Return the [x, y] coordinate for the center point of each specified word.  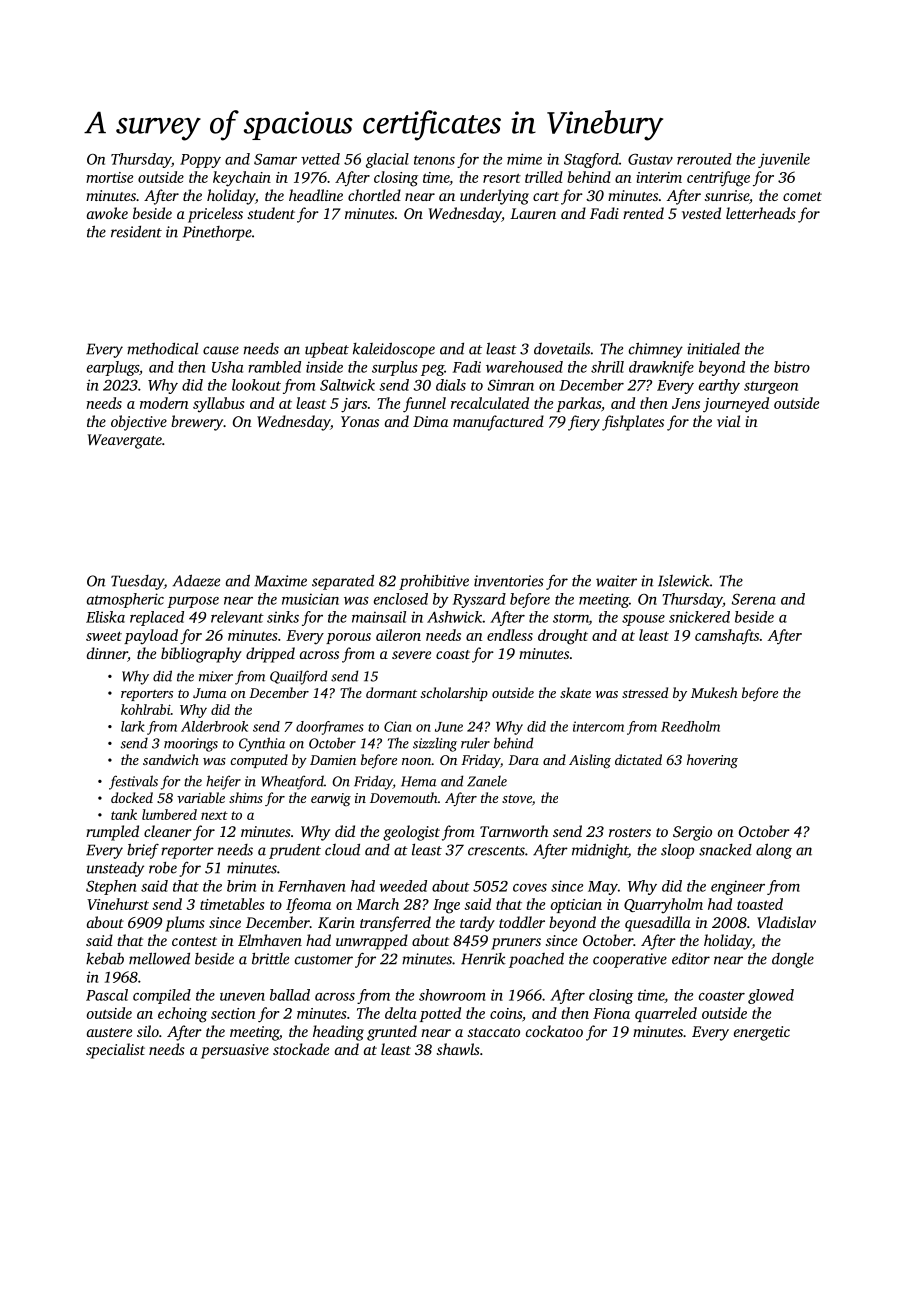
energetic [762, 1033]
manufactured [498, 423]
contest [194, 941]
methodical [162, 348]
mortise [109, 177]
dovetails [562, 349]
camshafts [727, 636]
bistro [792, 367]
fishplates [633, 423]
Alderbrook [214, 726]
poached [536, 960]
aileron [398, 635]
